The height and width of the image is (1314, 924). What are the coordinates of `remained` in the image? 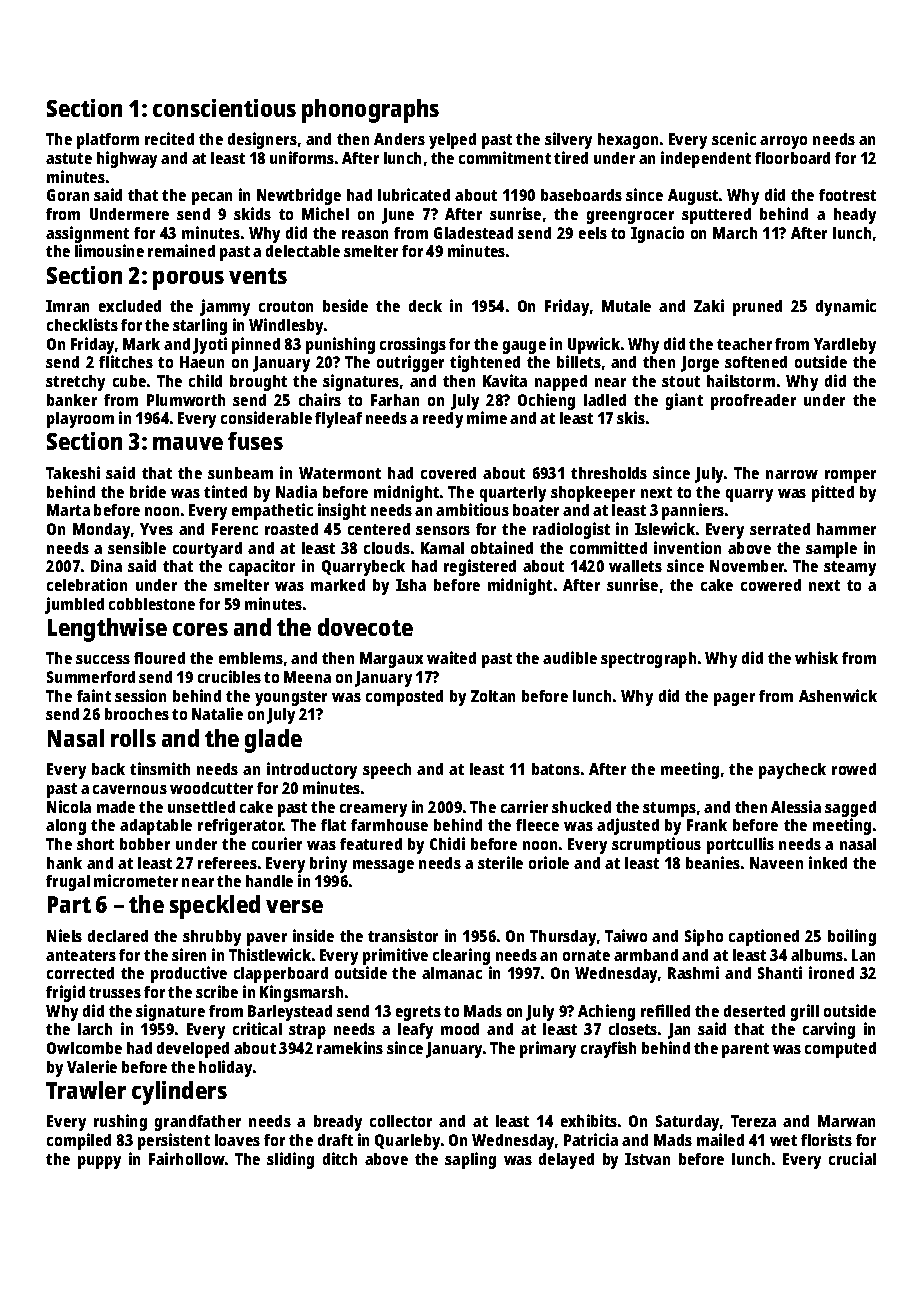 It's located at (181, 250).
